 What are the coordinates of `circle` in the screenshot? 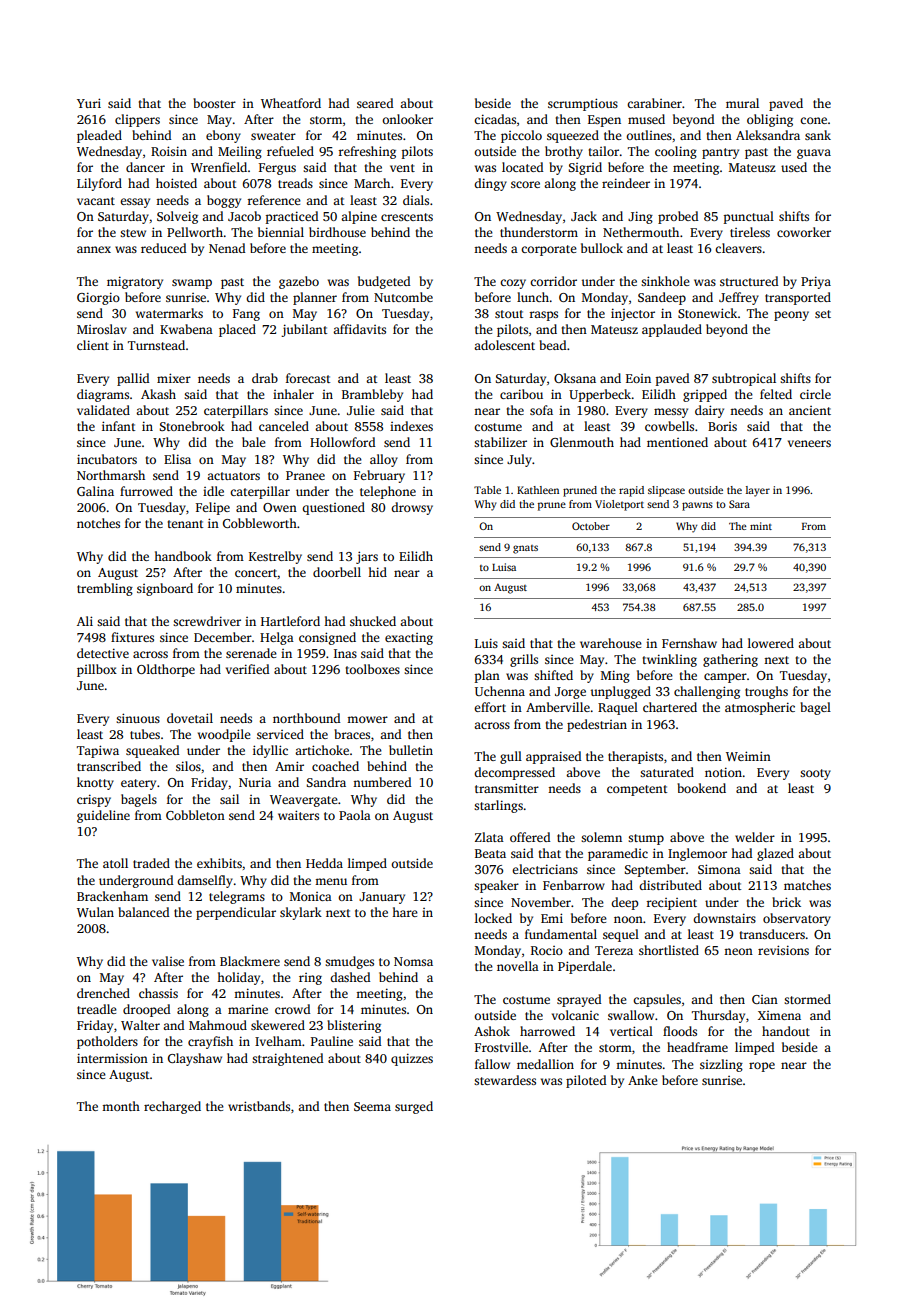 It's located at (815, 394).
